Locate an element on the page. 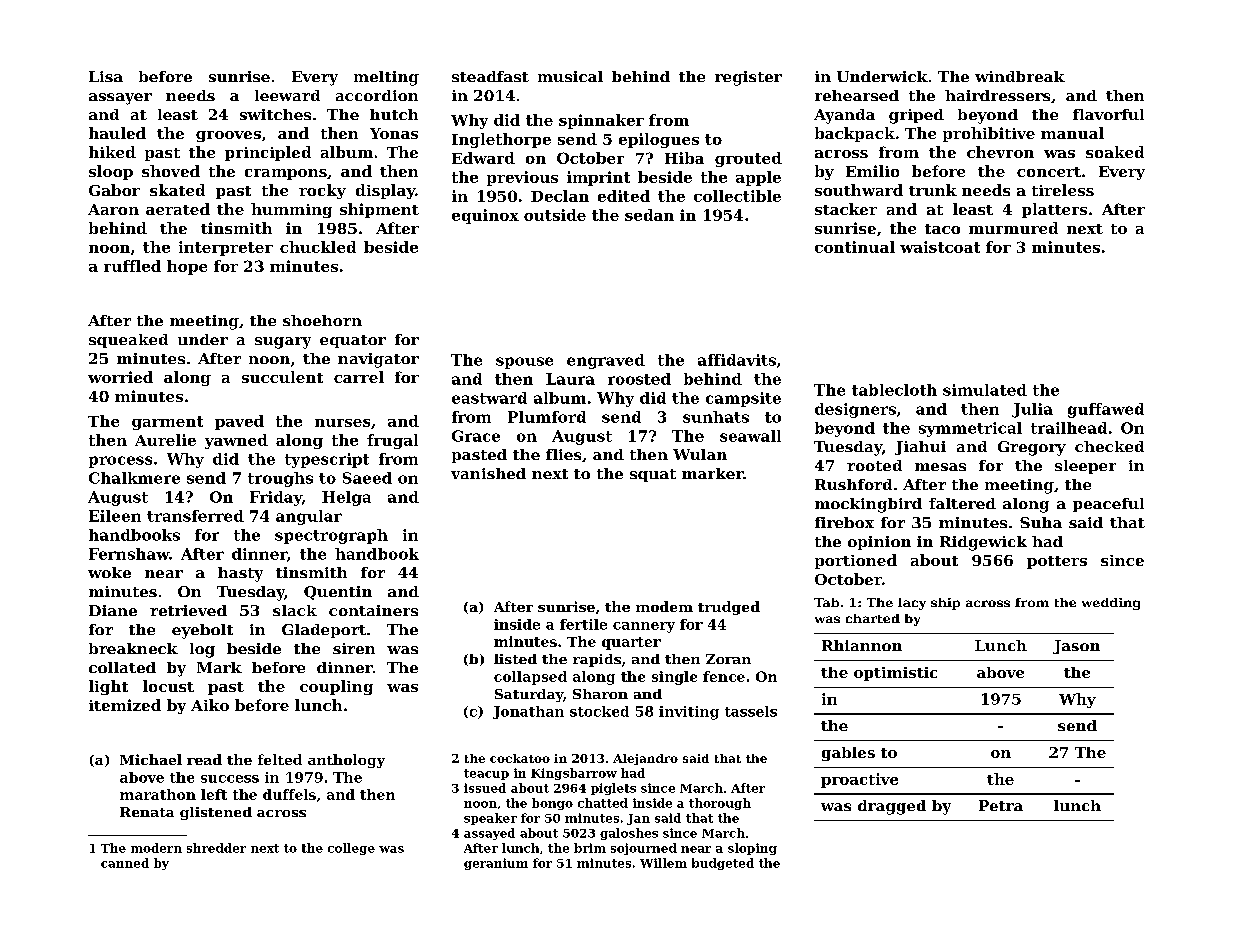  Wulan is located at coordinates (700, 454).
